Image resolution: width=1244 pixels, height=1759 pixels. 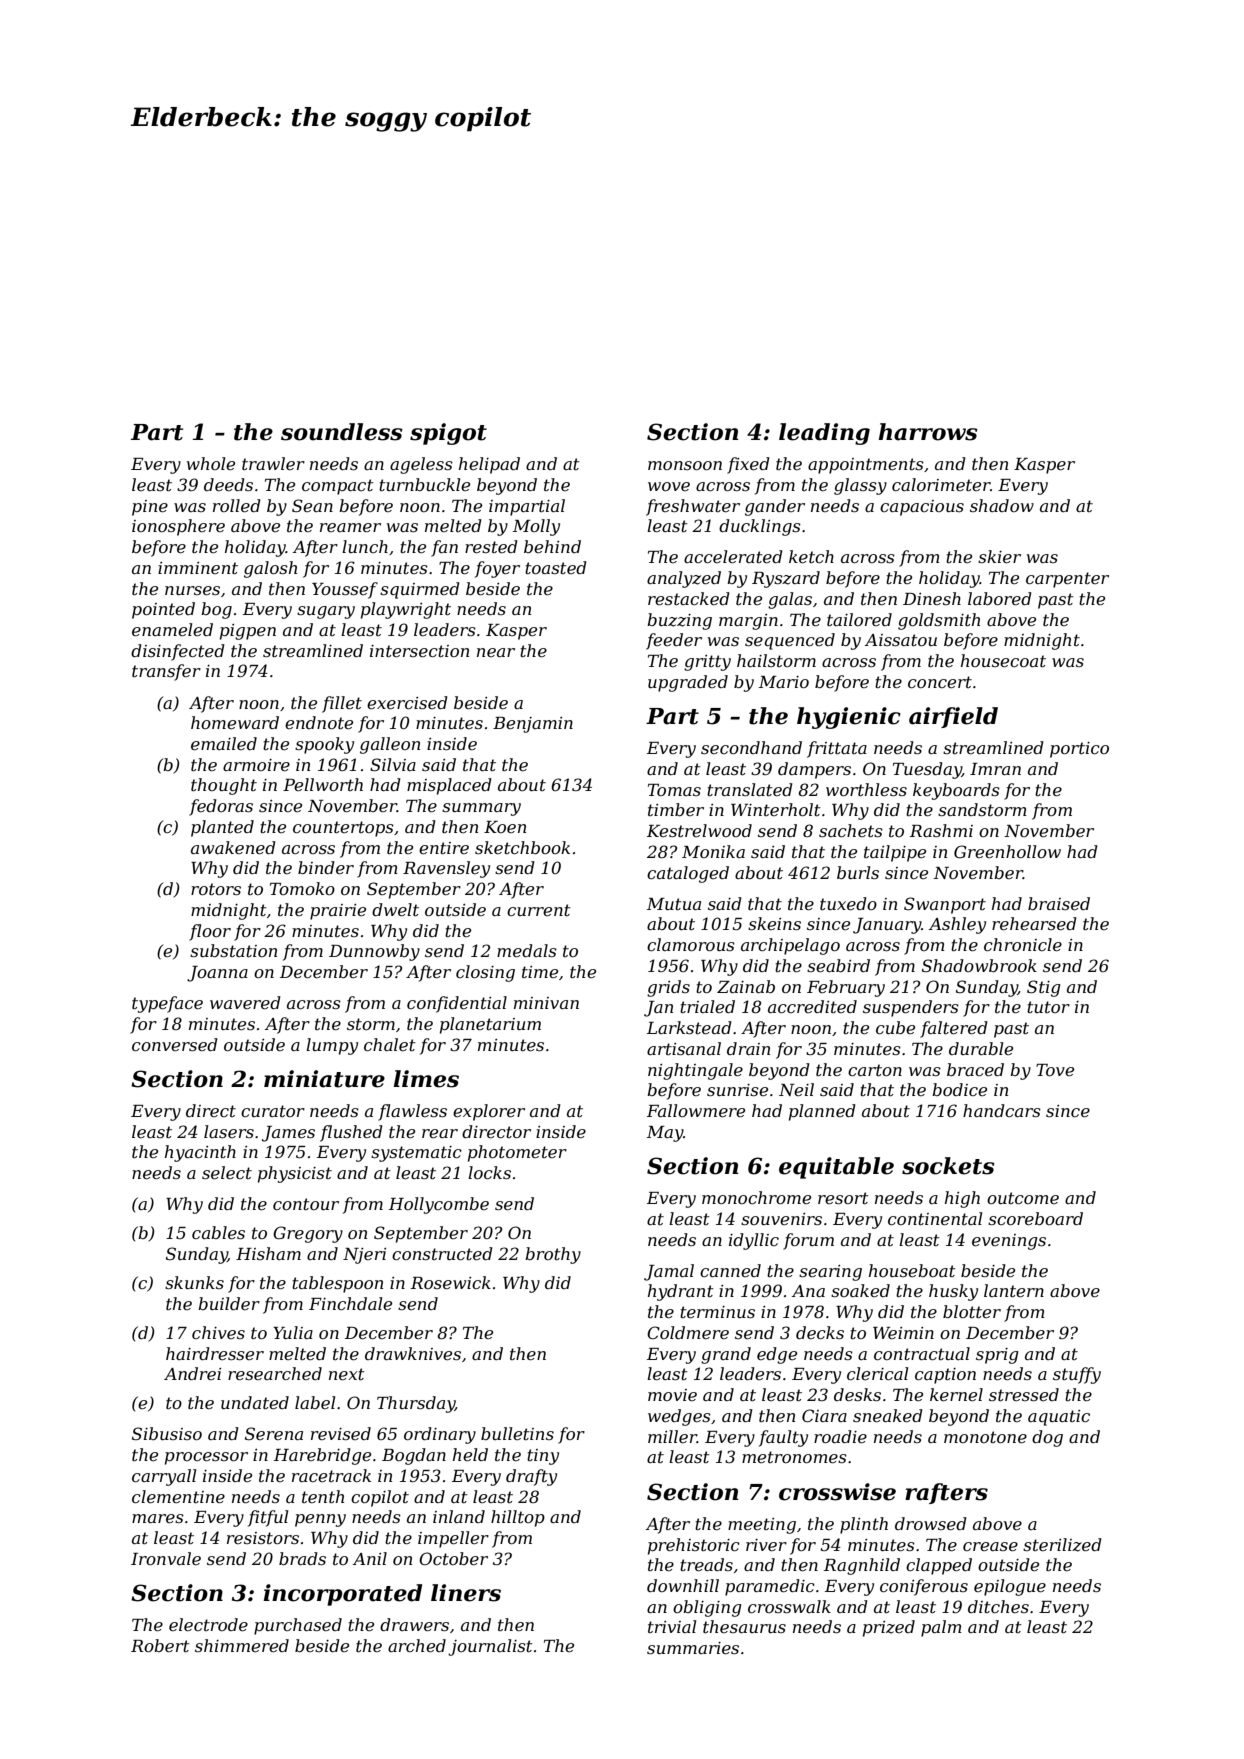 What do you see at coordinates (1002, 1110) in the screenshot?
I see `handcars` at bounding box center [1002, 1110].
